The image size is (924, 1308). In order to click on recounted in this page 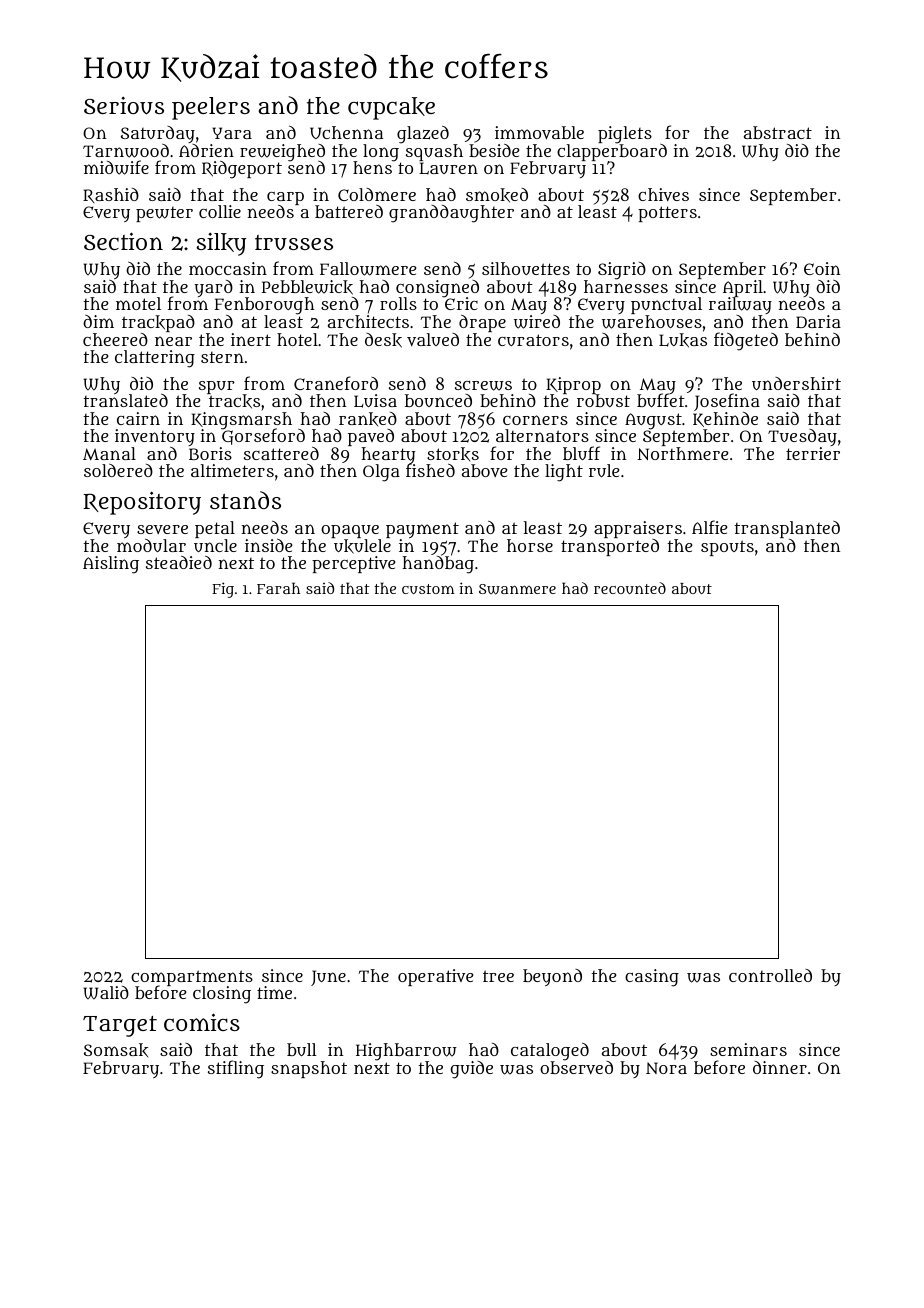, I will do `click(630, 588)`.
